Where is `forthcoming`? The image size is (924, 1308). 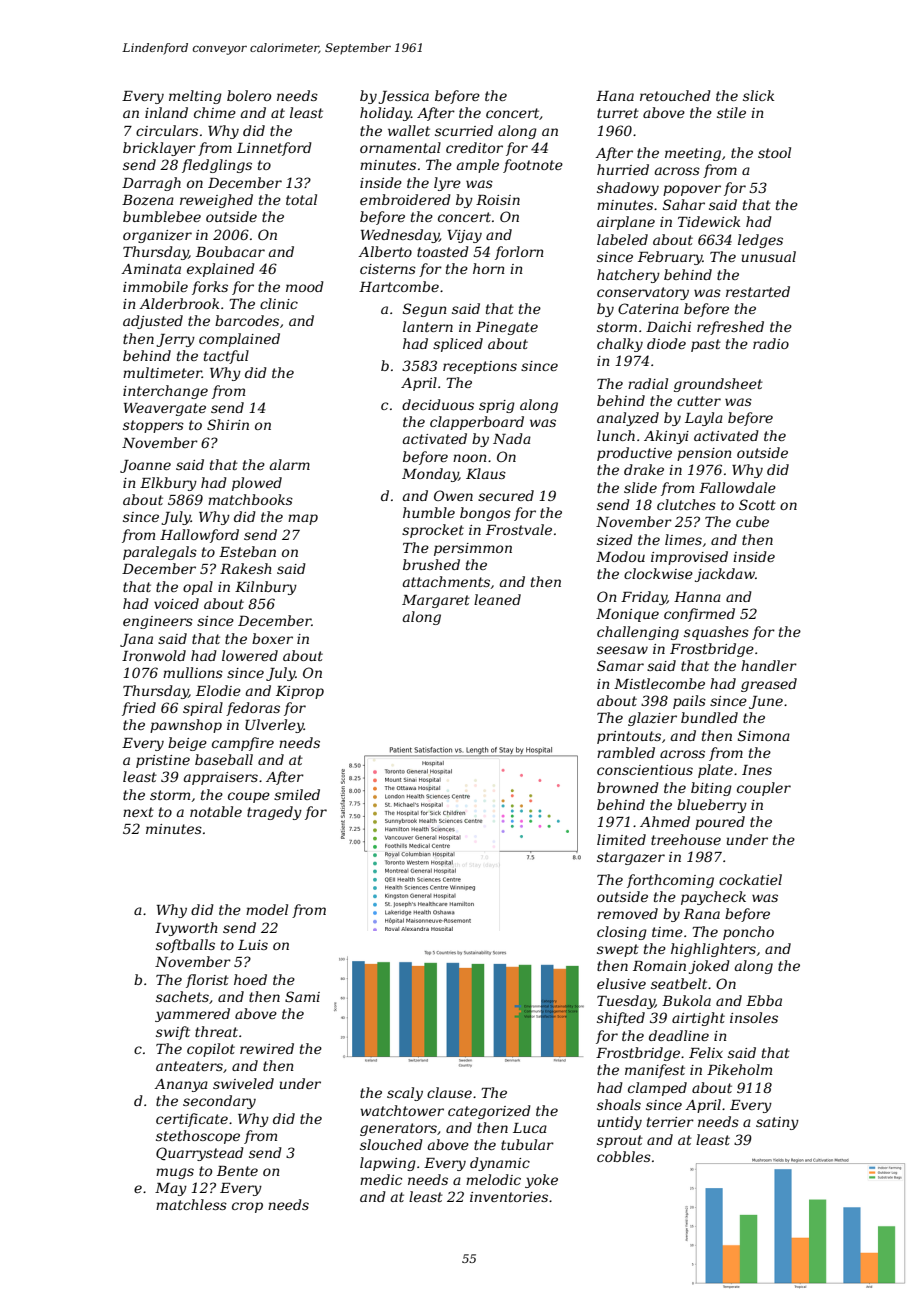
forthcoming is located at coordinates (670, 881).
